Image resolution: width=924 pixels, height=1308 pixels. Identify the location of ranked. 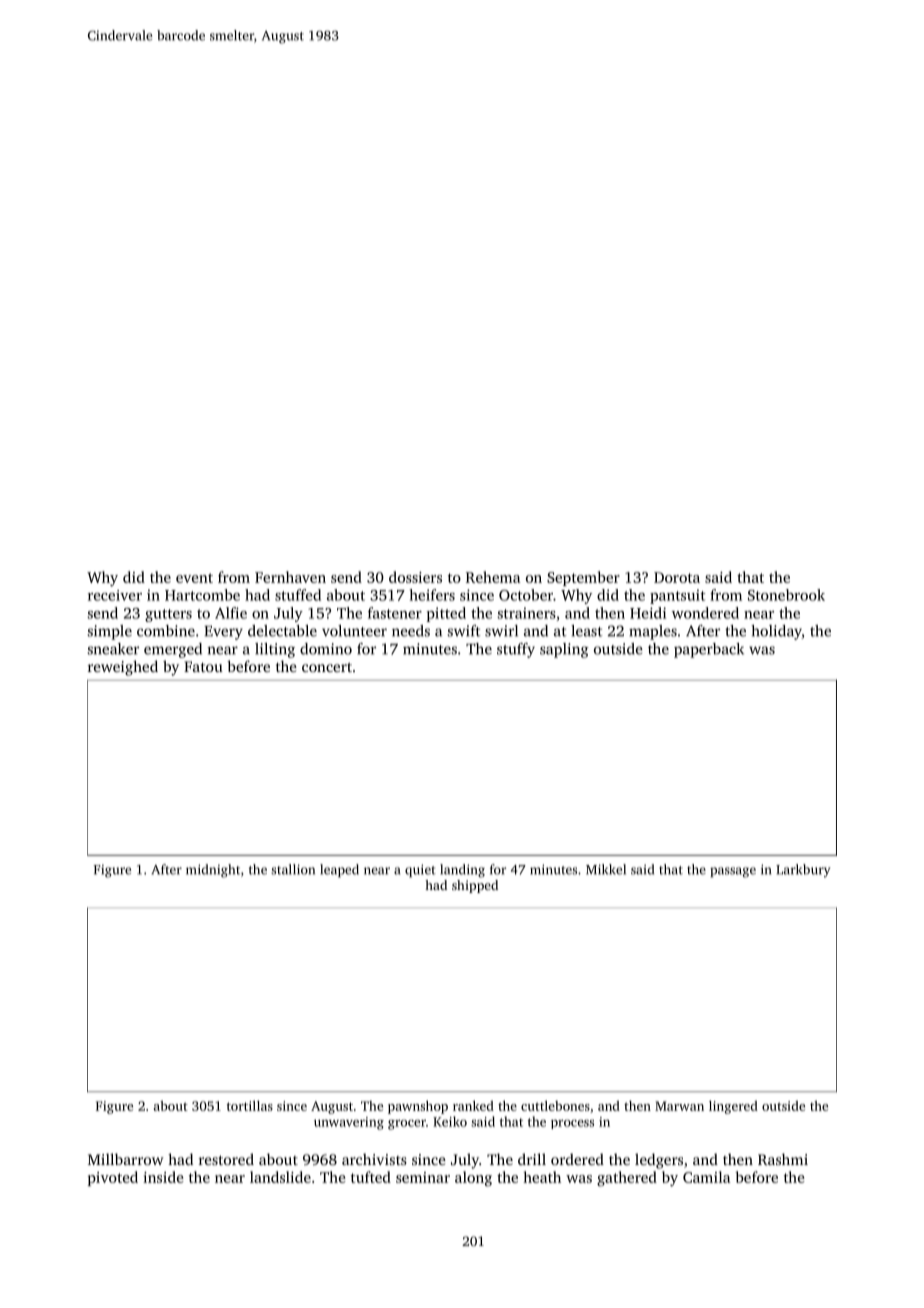
(473, 1105).
